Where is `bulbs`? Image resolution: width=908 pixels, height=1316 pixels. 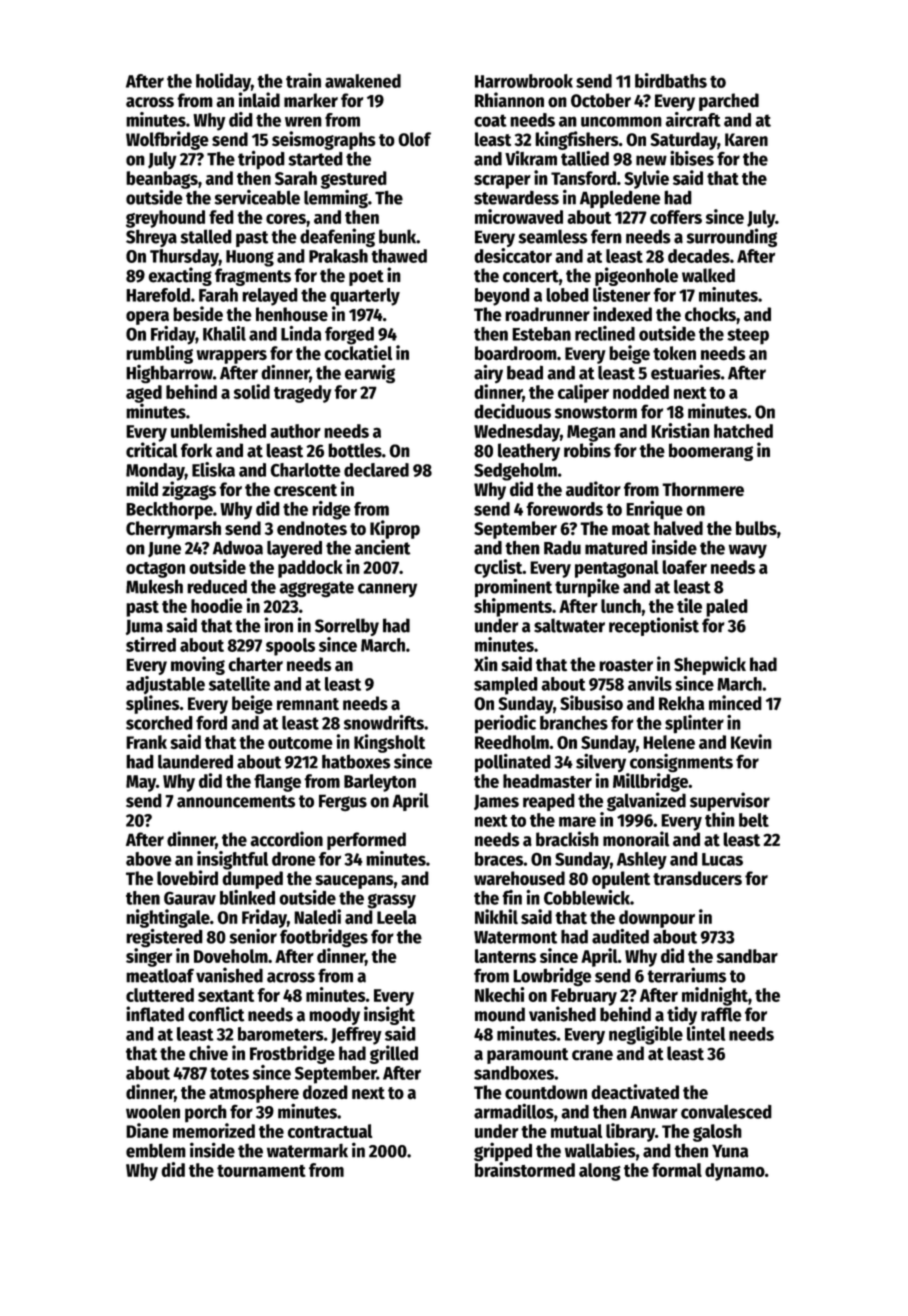 bulbs is located at coordinates (756, 528).
